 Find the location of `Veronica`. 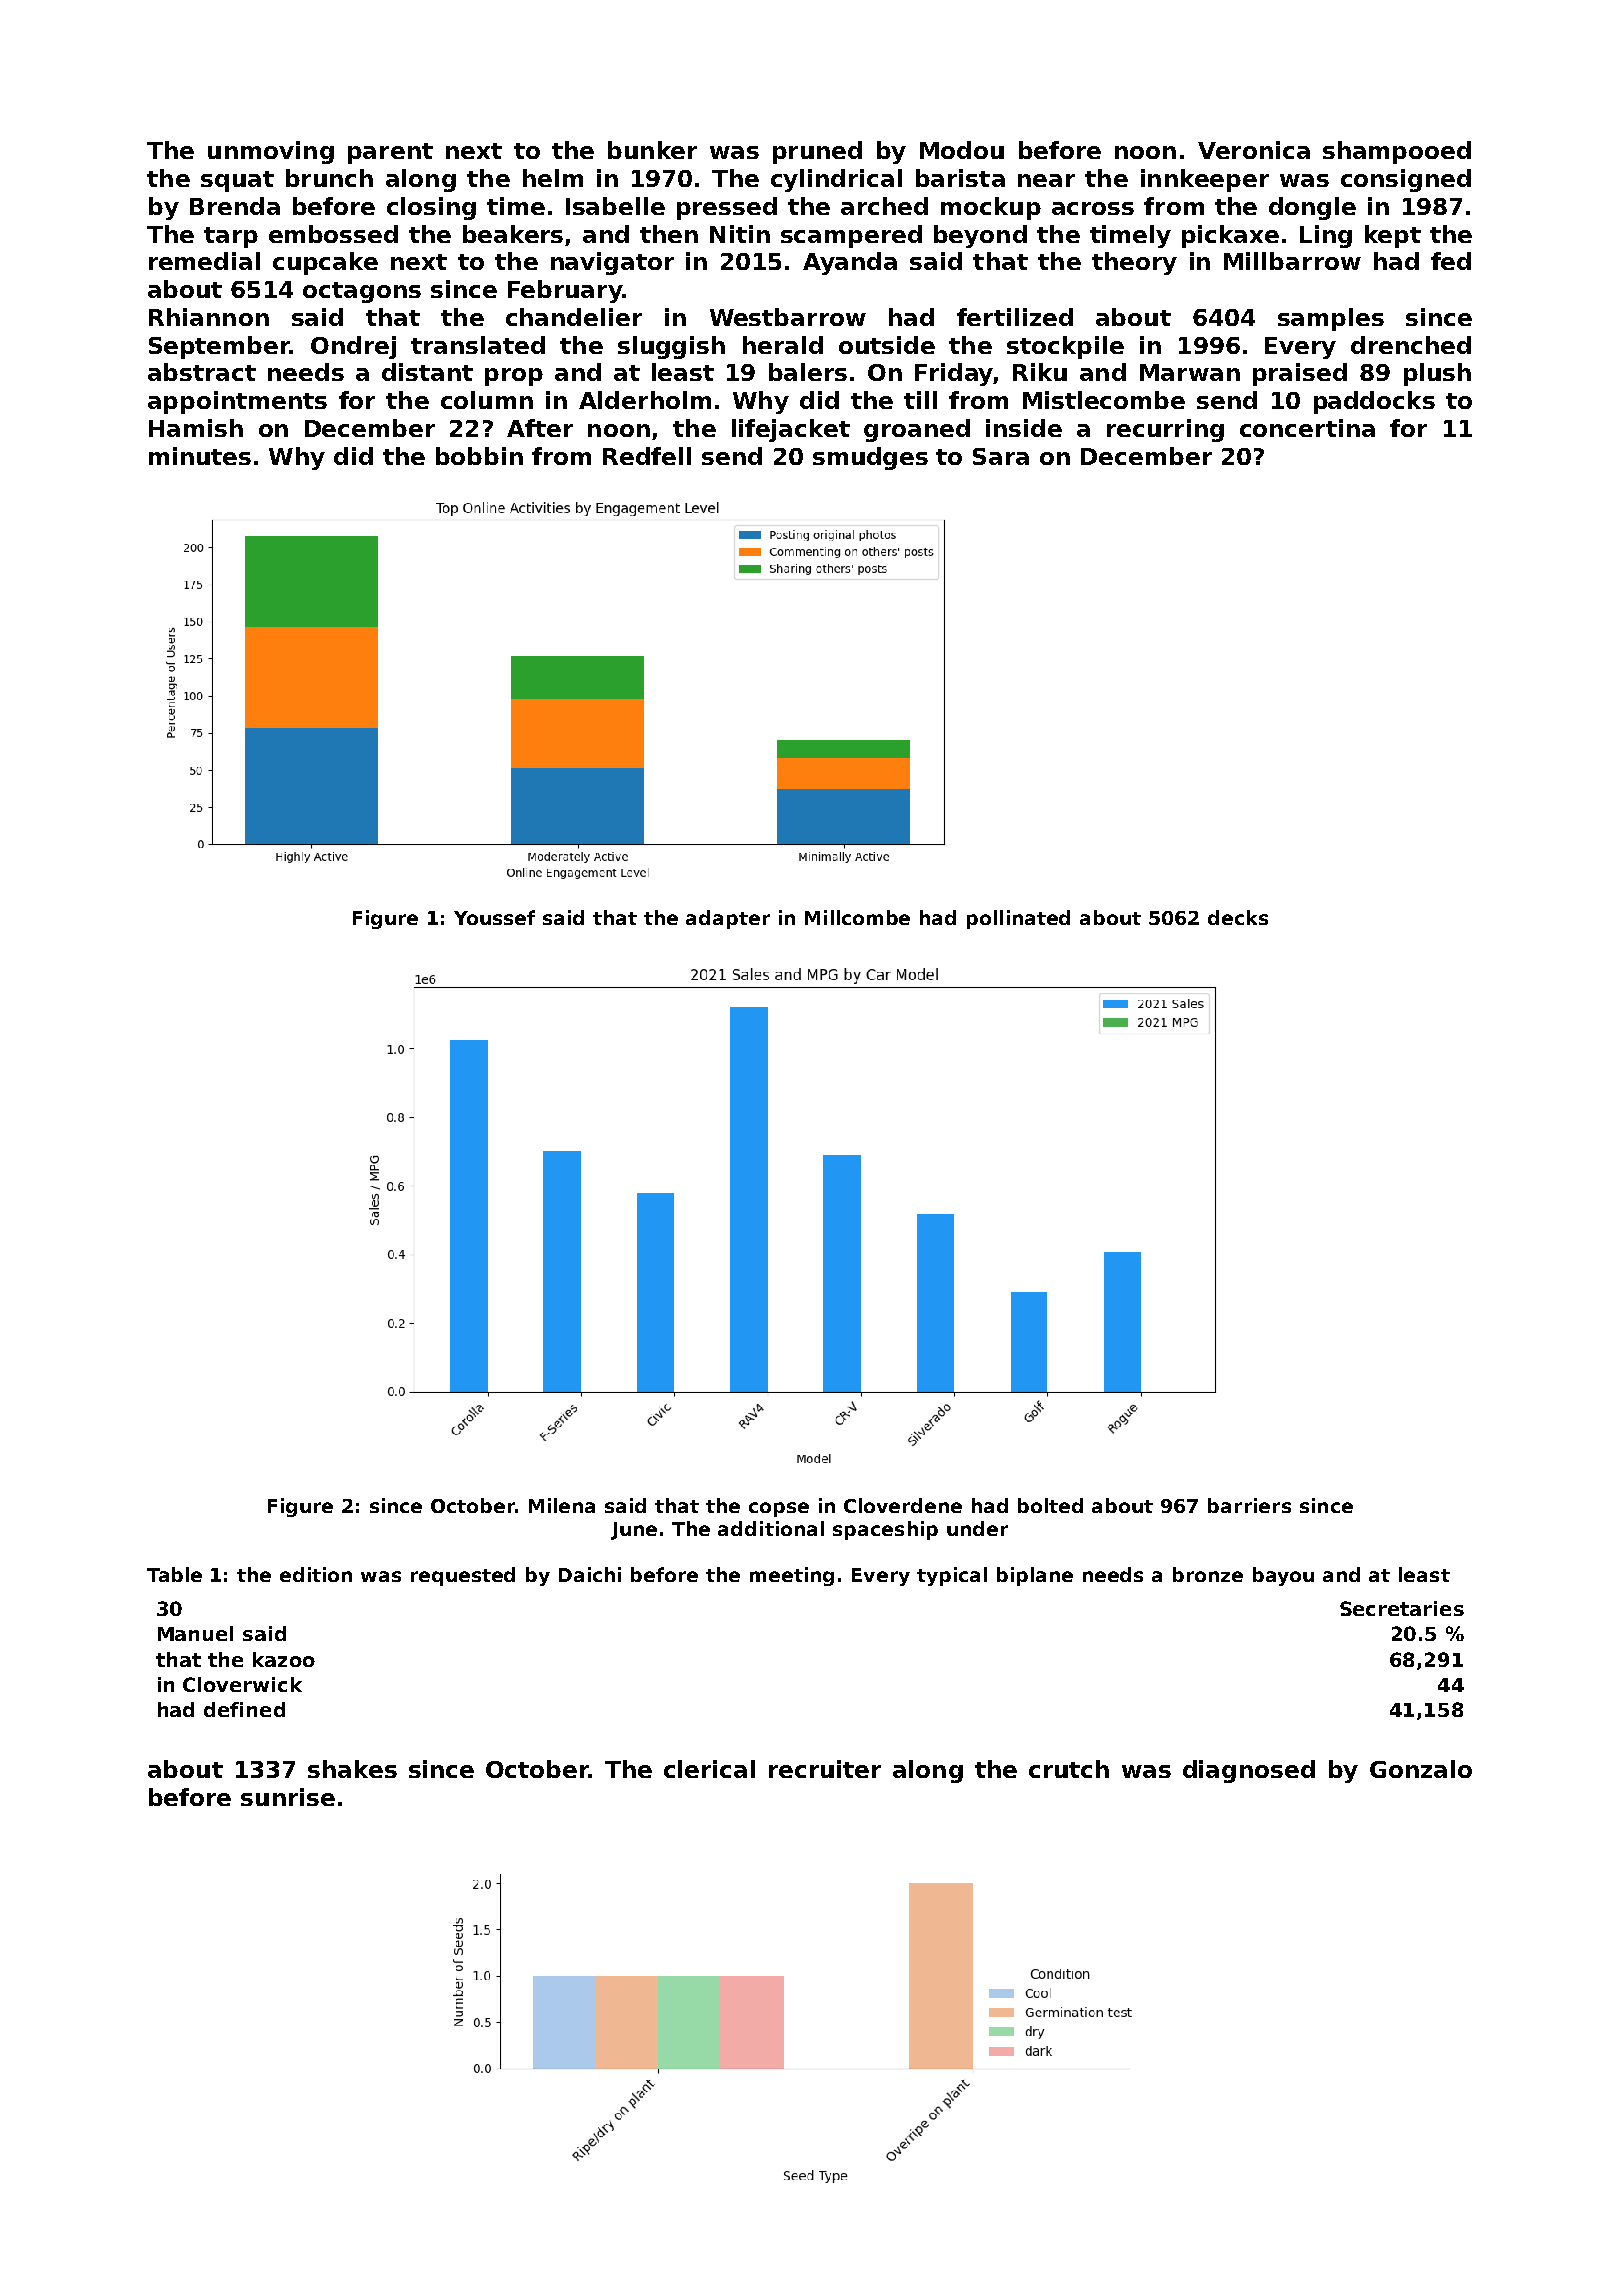

Veronica is located at coordinates (1254, 150).
